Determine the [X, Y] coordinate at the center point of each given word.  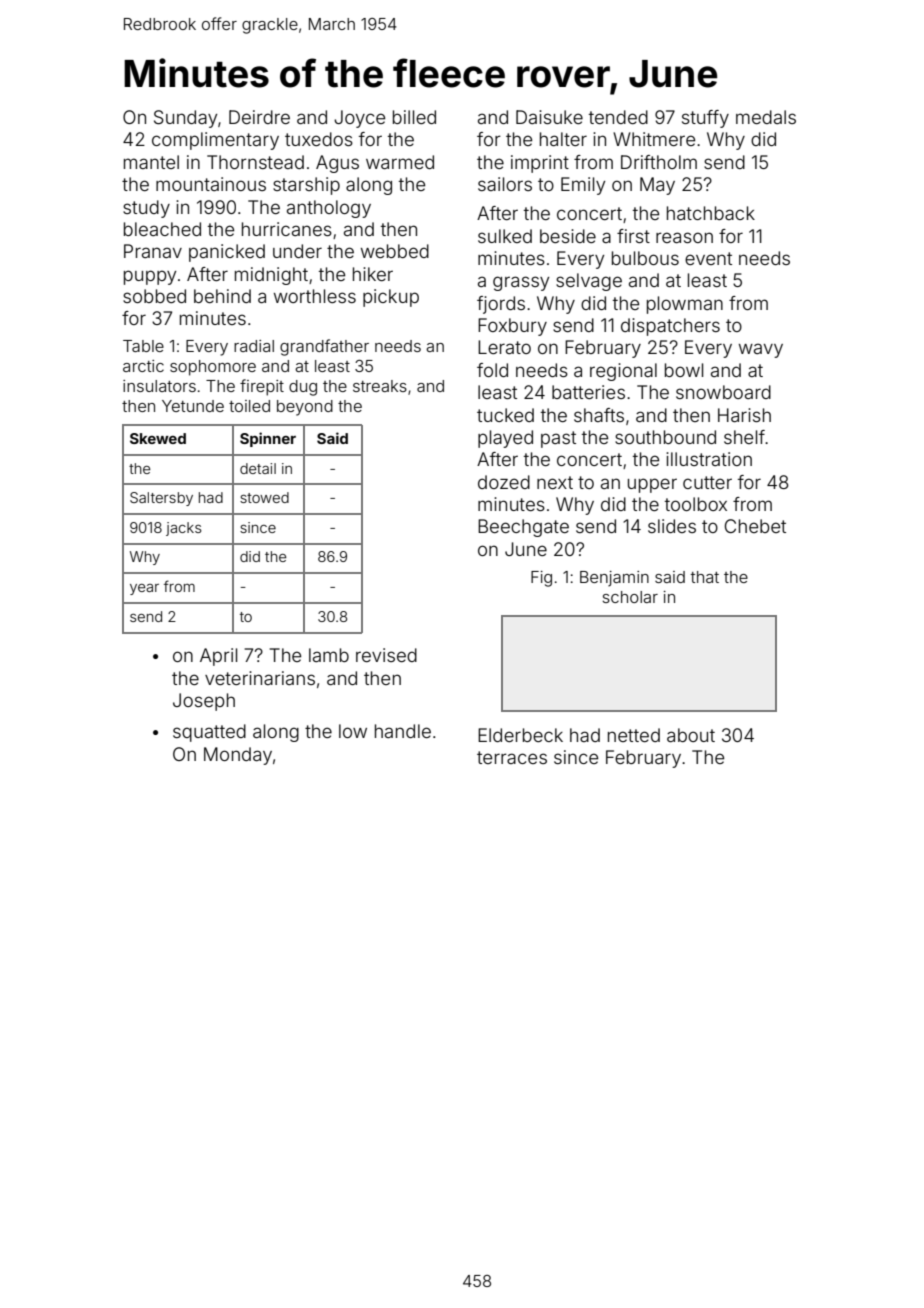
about [691, 735]
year [144, 589]
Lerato [504, 347]
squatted [209, 733]
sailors [505, 184]
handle [403, 731]
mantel [151, 162]
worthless [315, 296]
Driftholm [659, 162]
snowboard [723, 392]
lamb [329, 655]
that [704, 577]
